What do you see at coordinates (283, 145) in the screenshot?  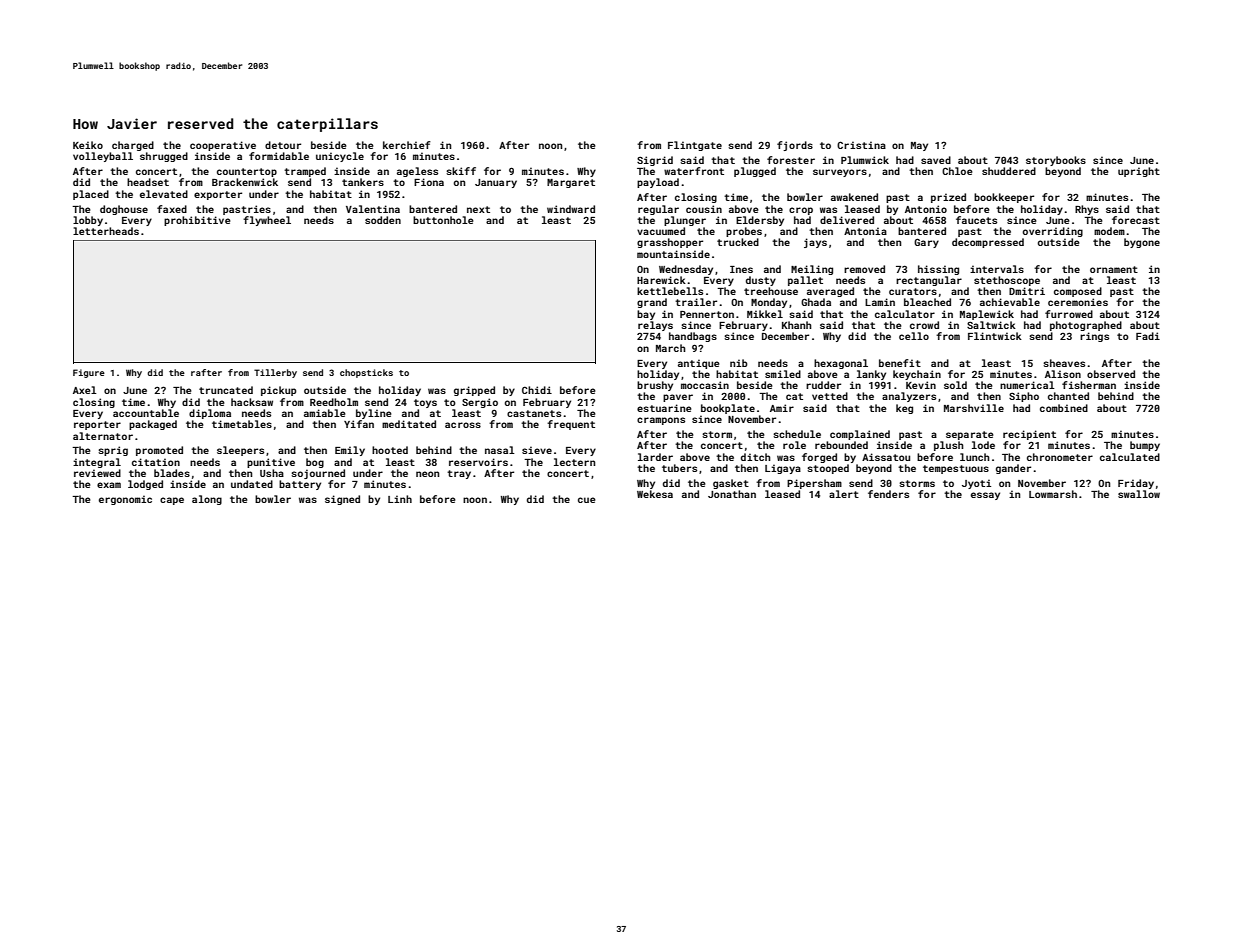 I see `detour` at bounding box center [283, 145].
